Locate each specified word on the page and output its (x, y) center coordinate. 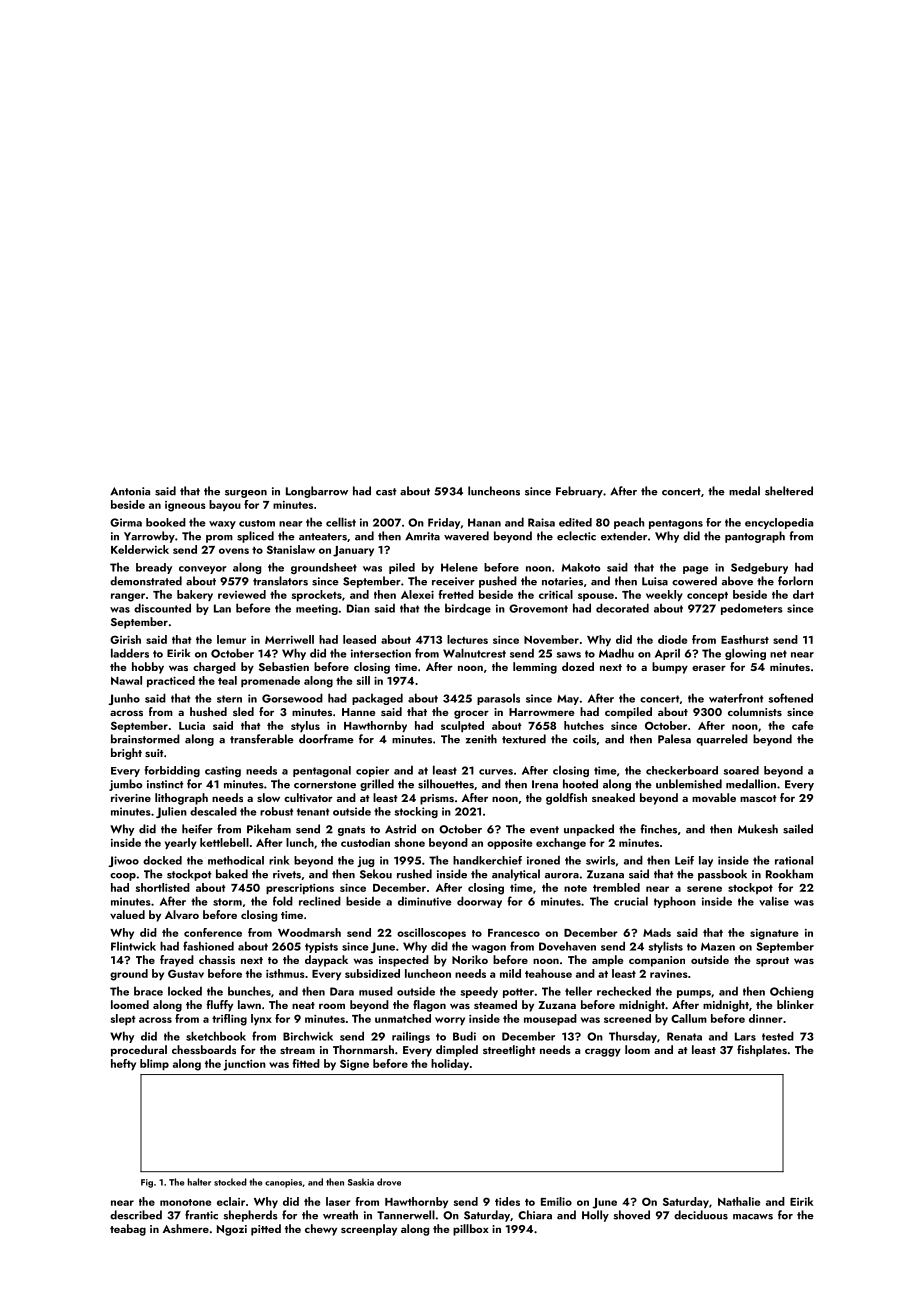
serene (704, 889)
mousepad (550, 1019)
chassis (217, 959)
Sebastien (284, 666)
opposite (509, 844)
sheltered (789, 491)
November (551, 639)
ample (607, 961)
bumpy (670, 668)
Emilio (556, 1201)
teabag (128, 1230)
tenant (313, 812)
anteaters (323, 537)
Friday (444, 523)
